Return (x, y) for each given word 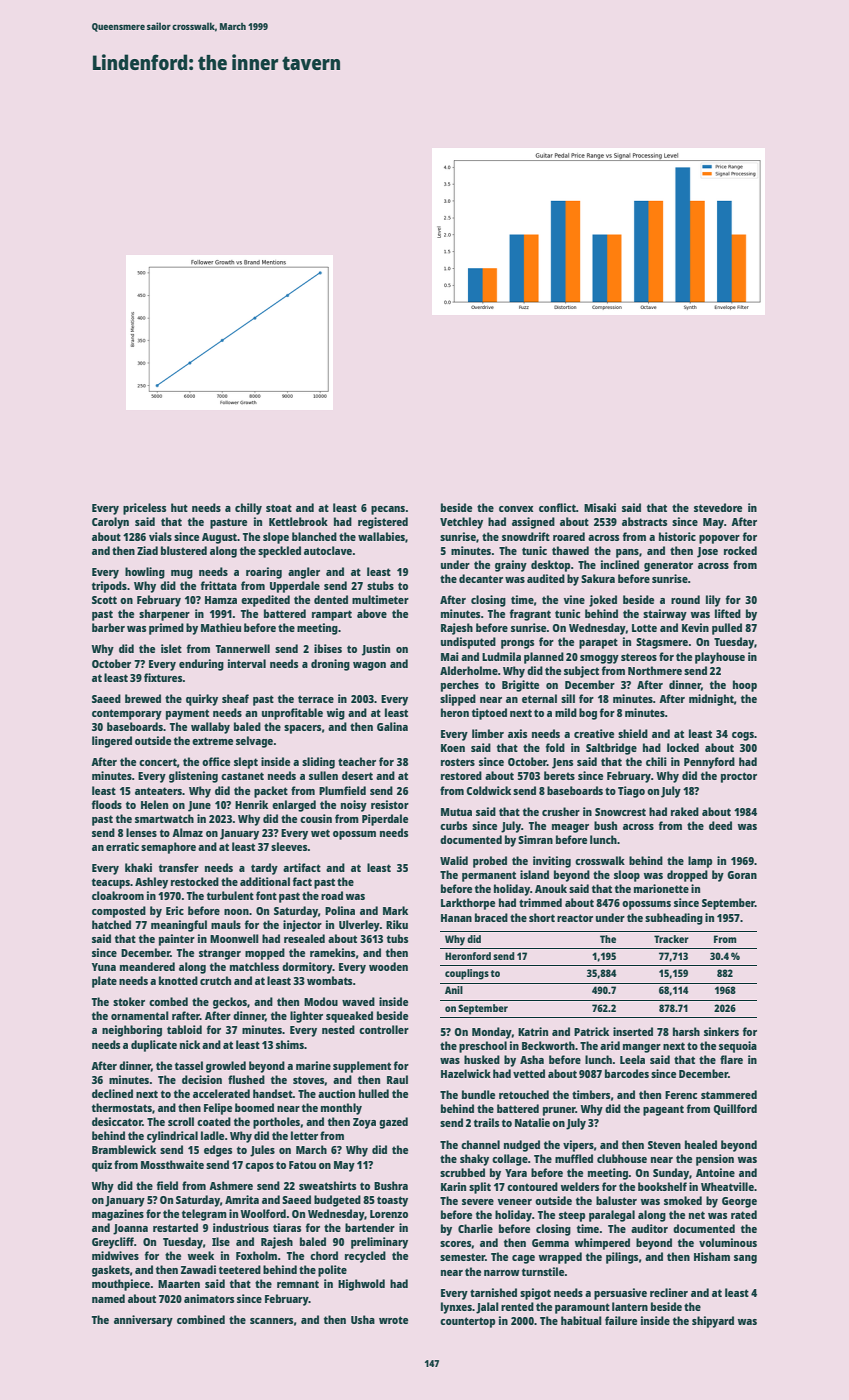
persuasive (620, 1294)
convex (516, 509)
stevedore (718, 507)
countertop (467, 1322)
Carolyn (110, 523)
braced (491, 917)
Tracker (671, 939)
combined (201, 1319)
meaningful (179, 926)
